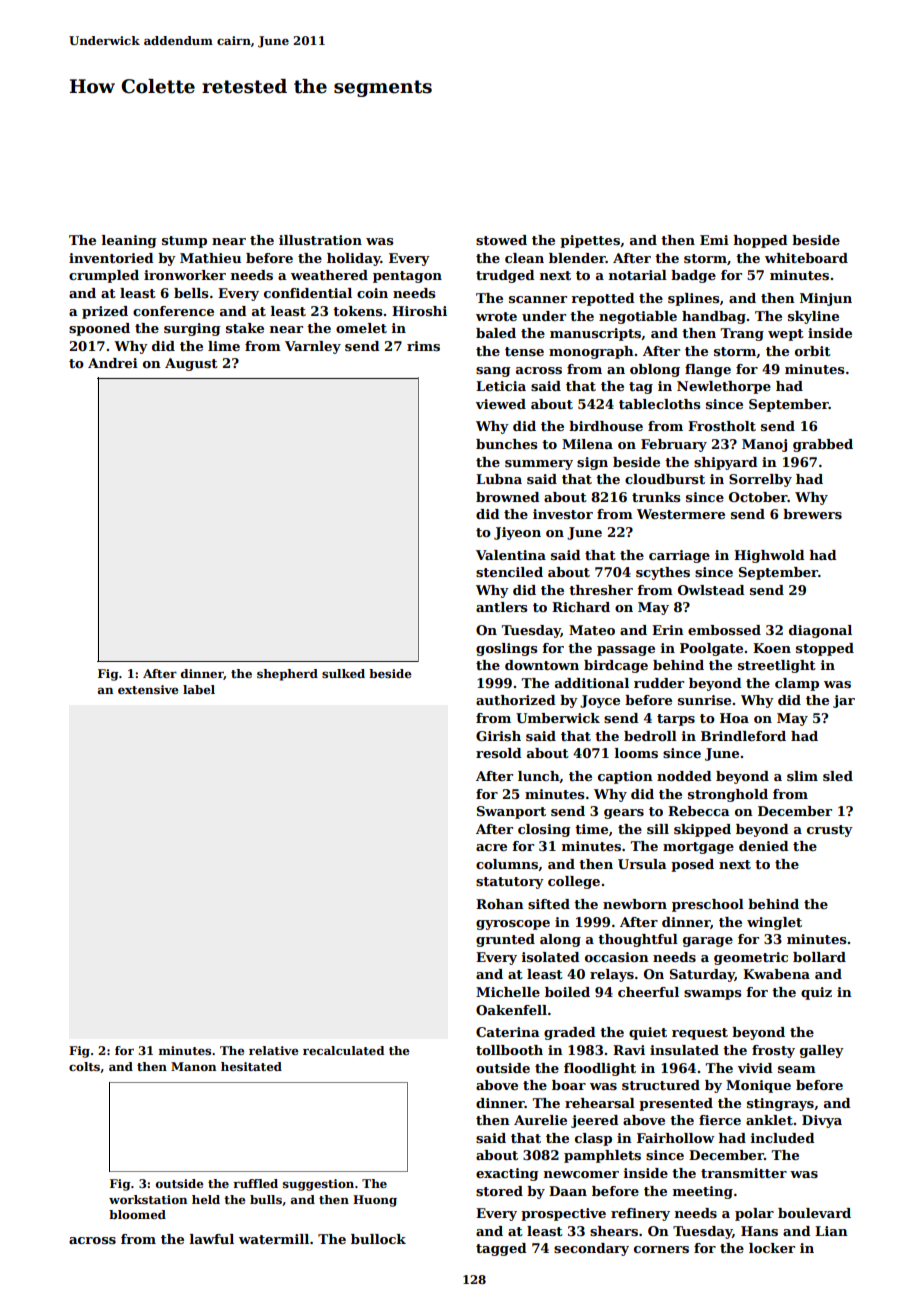  What do you see at coordinates (148, 689) in the screenshot?
I see `extensive` at bounding box center [148, 689].
